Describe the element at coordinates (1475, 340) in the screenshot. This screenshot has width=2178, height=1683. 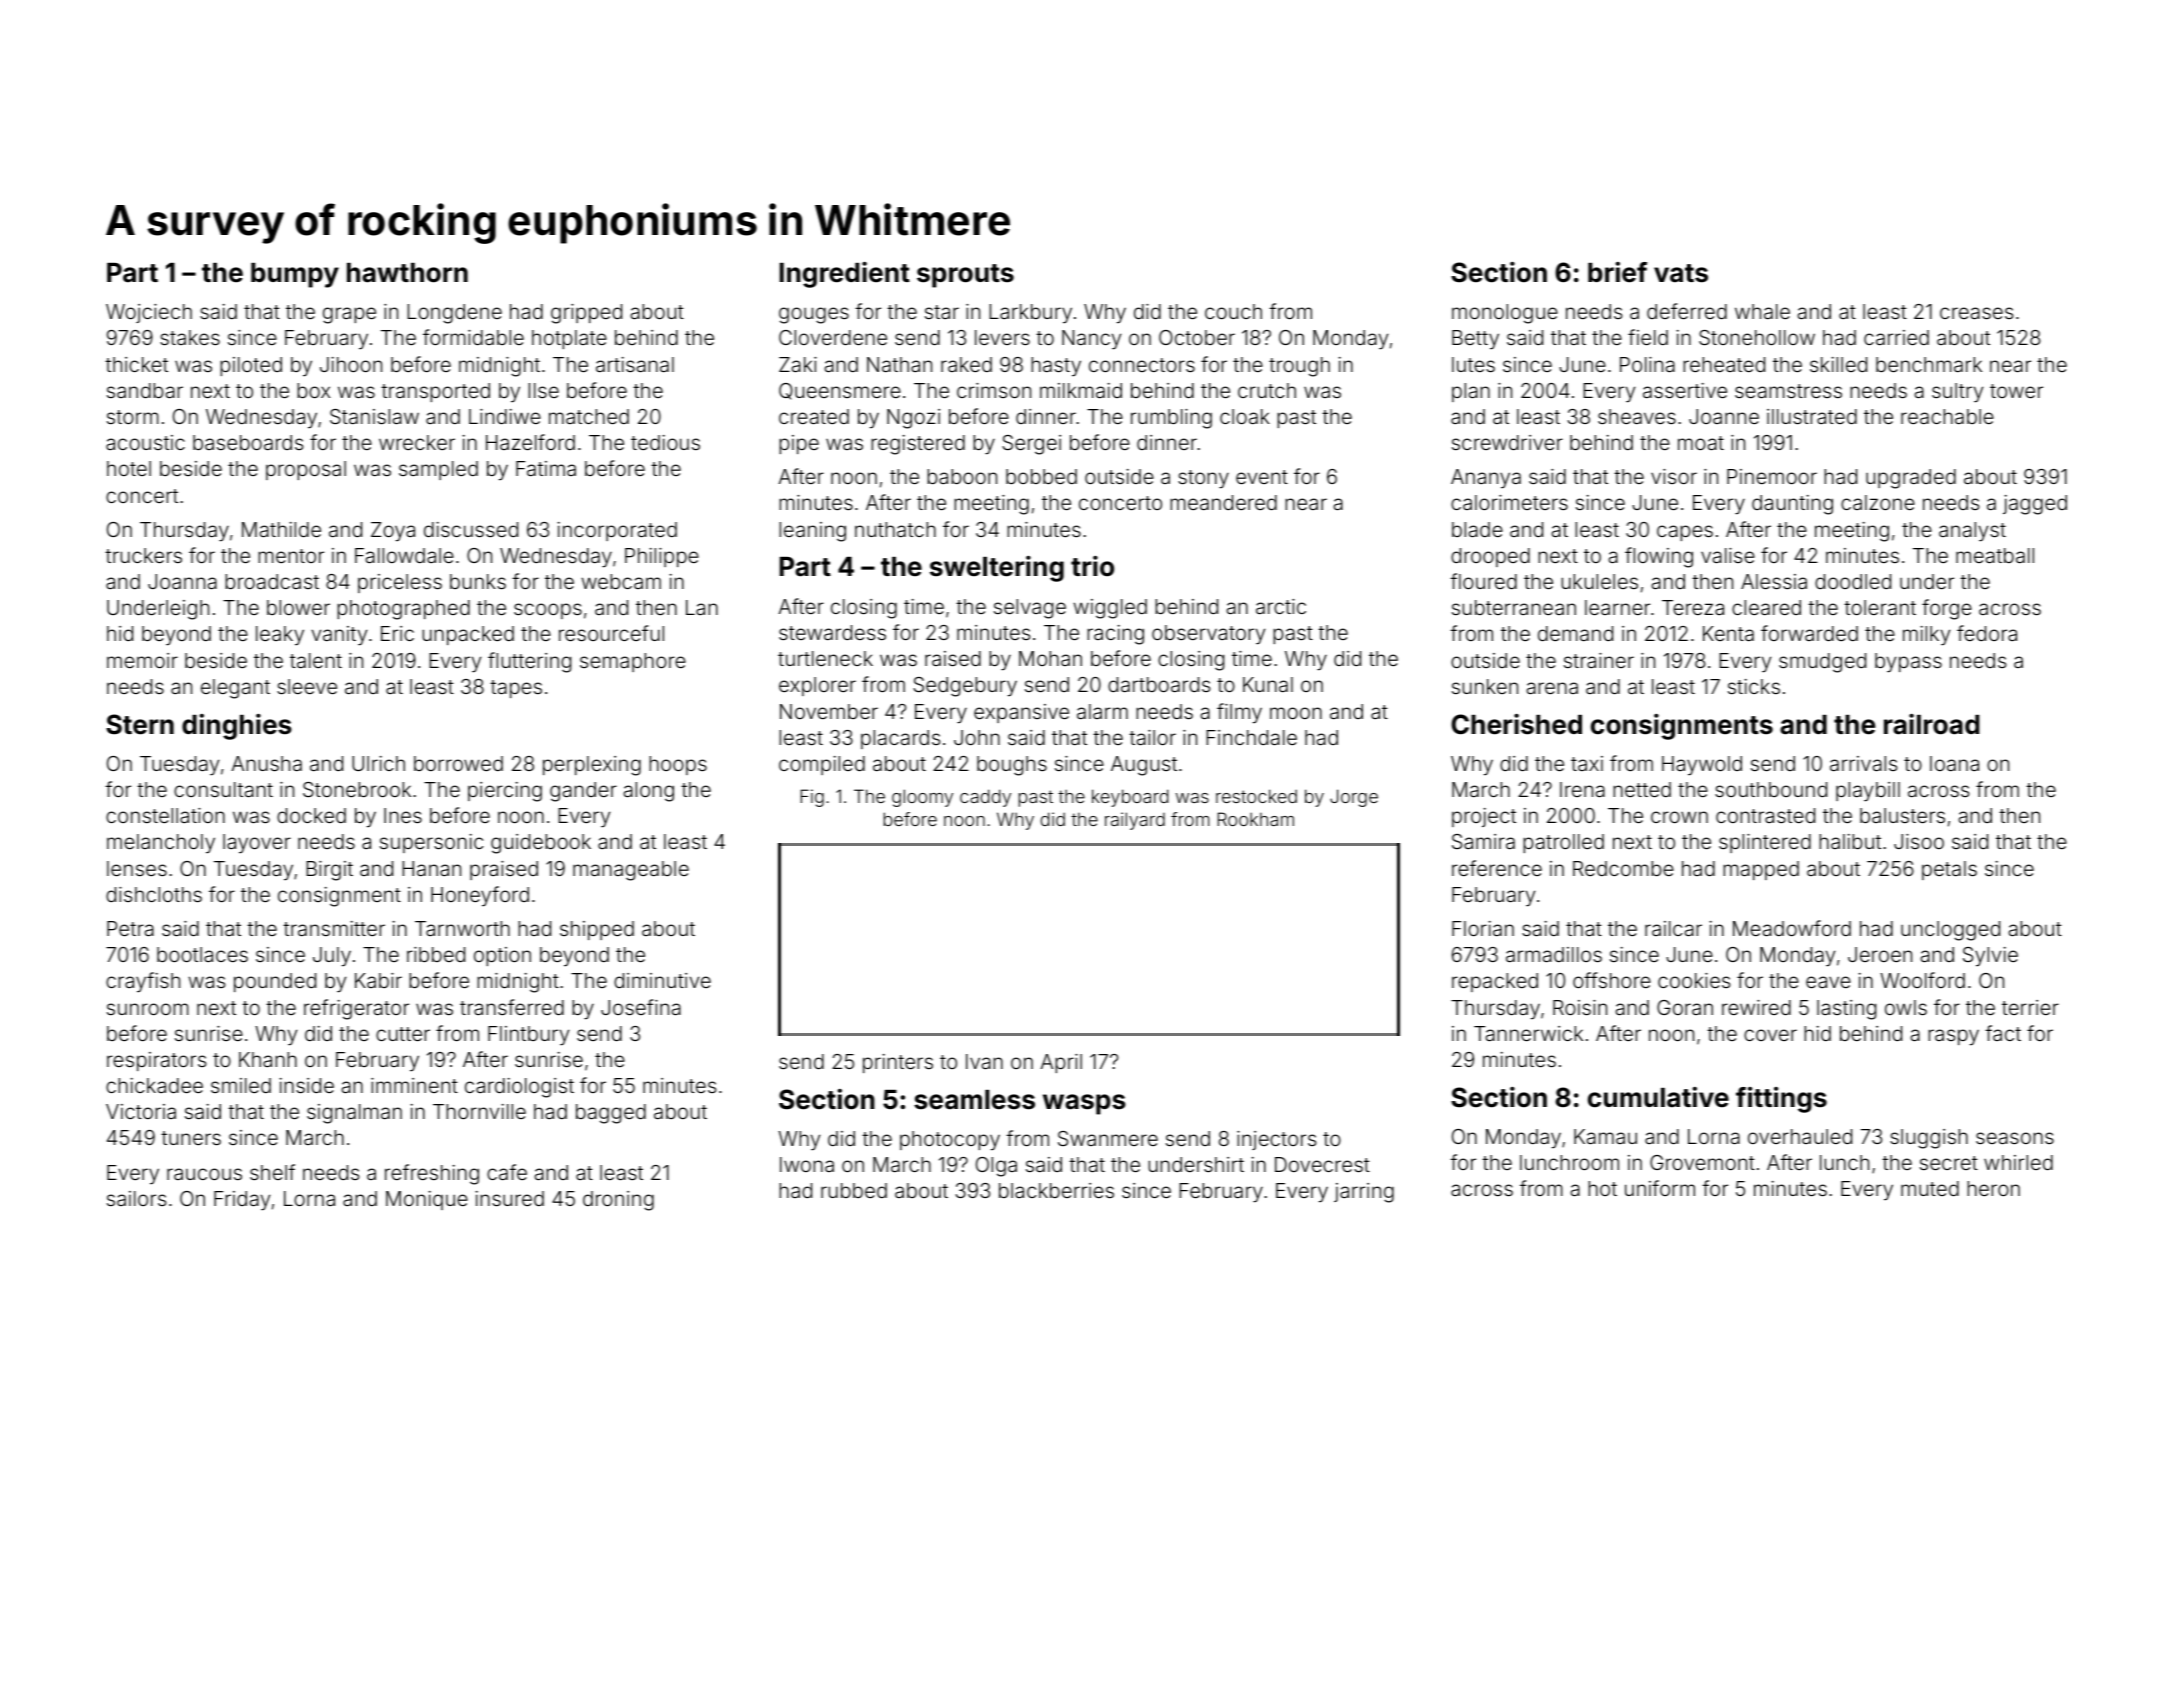
I see `Betty` at that location.
